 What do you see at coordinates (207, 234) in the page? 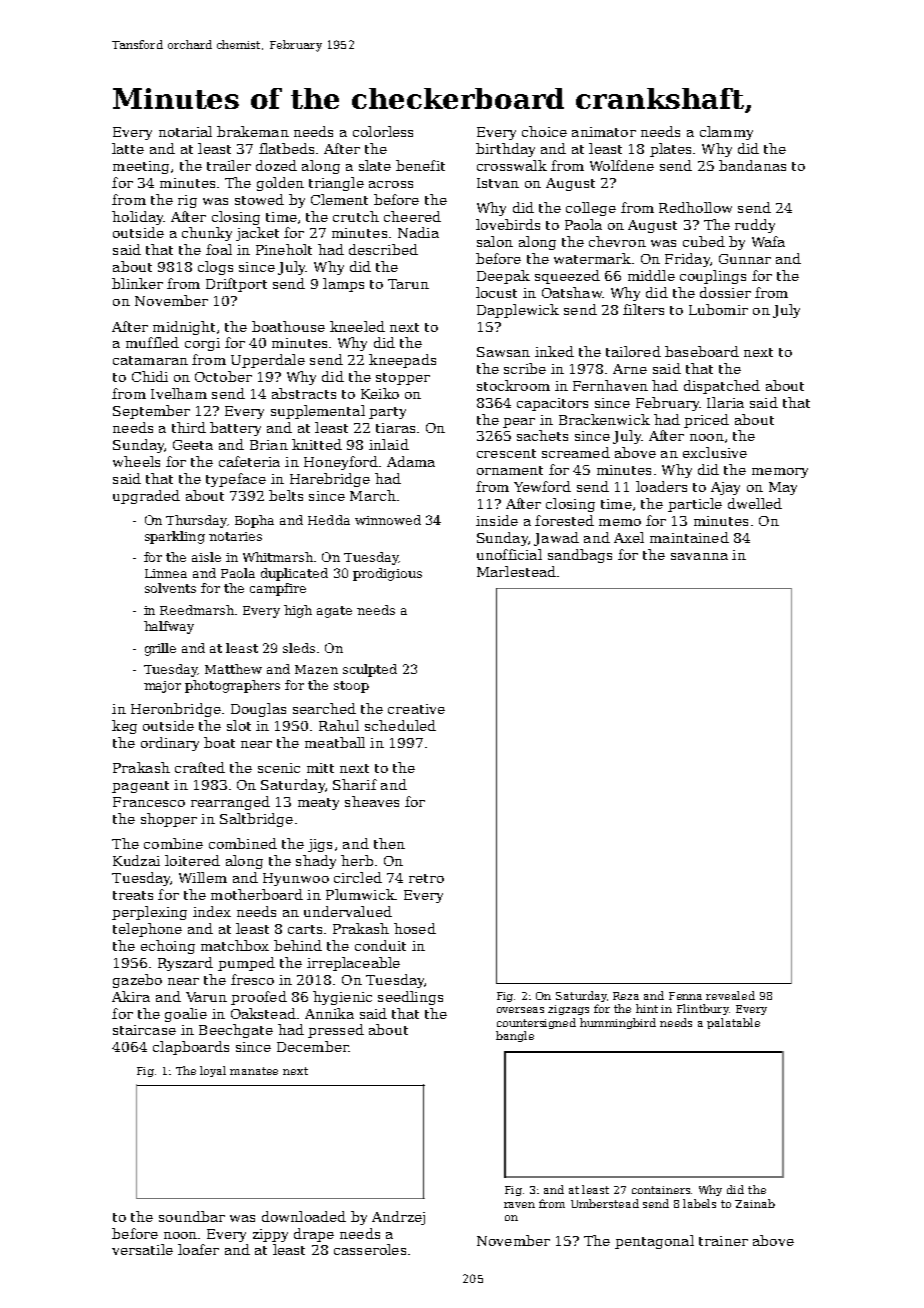
I see `chunky` at bounding box center [207, 234].
